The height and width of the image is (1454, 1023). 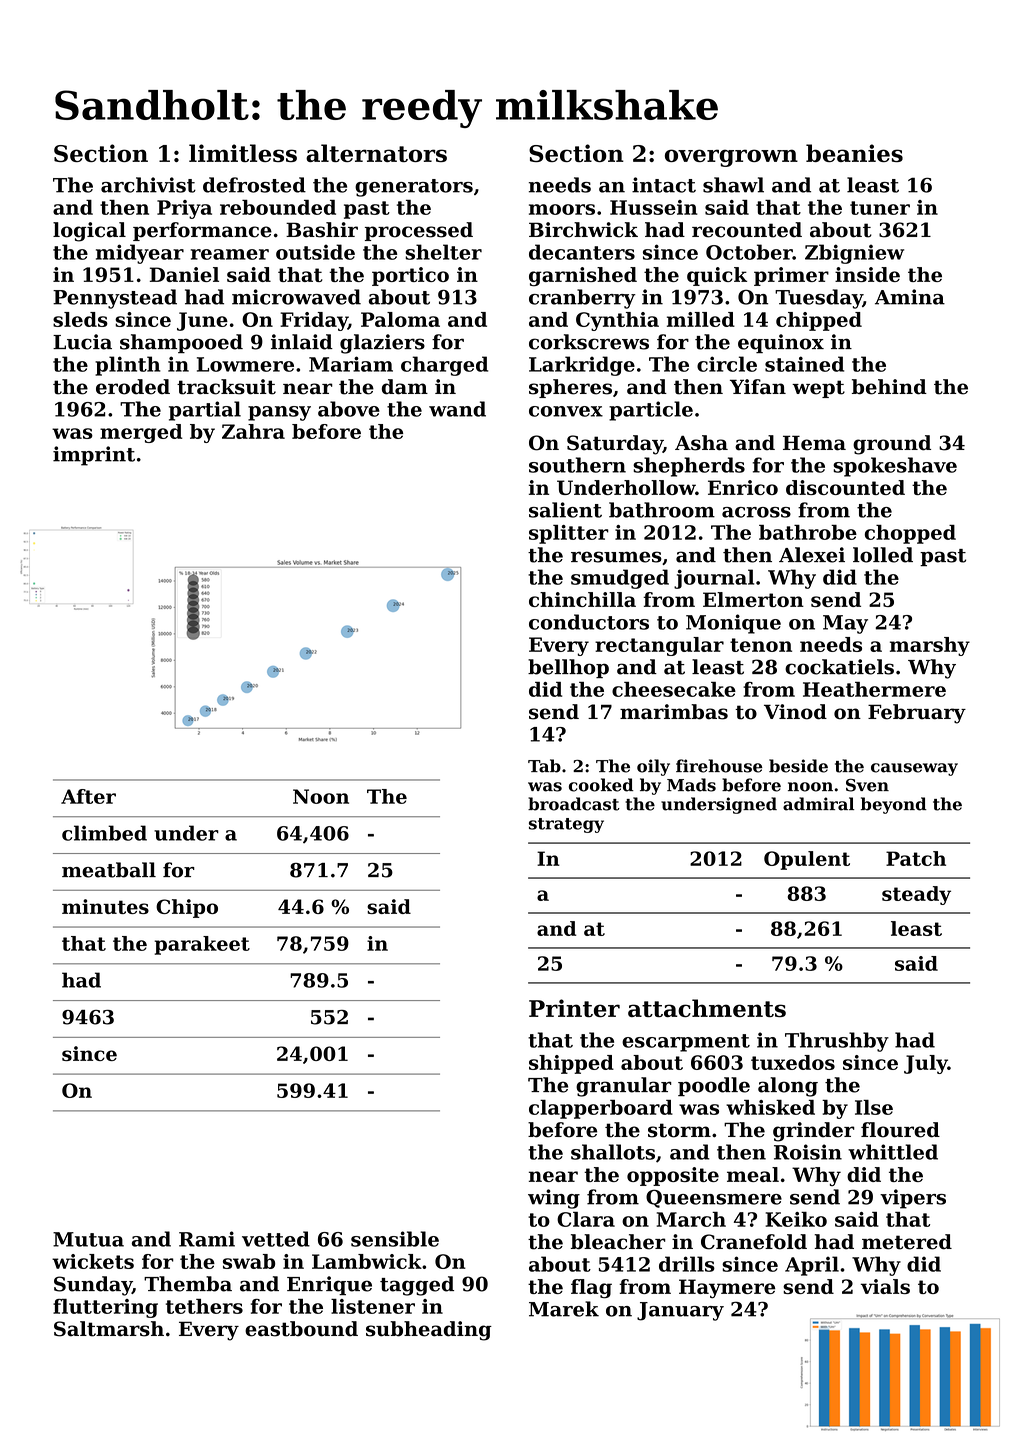 I want to click on Rami, so click(x=207, y=1239).
